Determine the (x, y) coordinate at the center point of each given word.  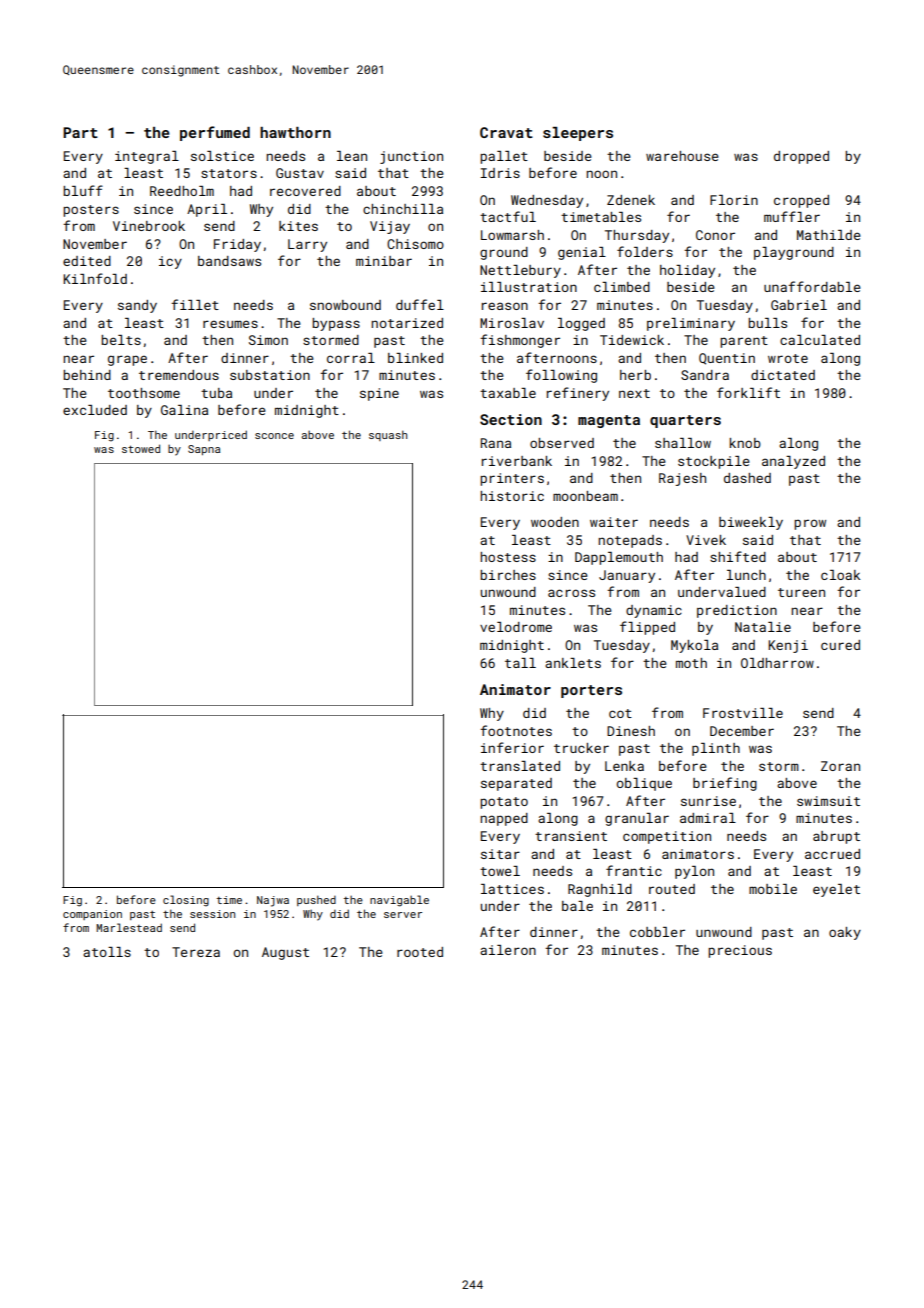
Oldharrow (777, 663)
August (285, 953)
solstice (222, 156)
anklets (573, 663)
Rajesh (682, 479)
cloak (840, 575)
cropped (801, 201)
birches (508, 575)
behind (87, 375)
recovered (305, 191)
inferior (512, 747)
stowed (141, 448)
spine (379, 394)
